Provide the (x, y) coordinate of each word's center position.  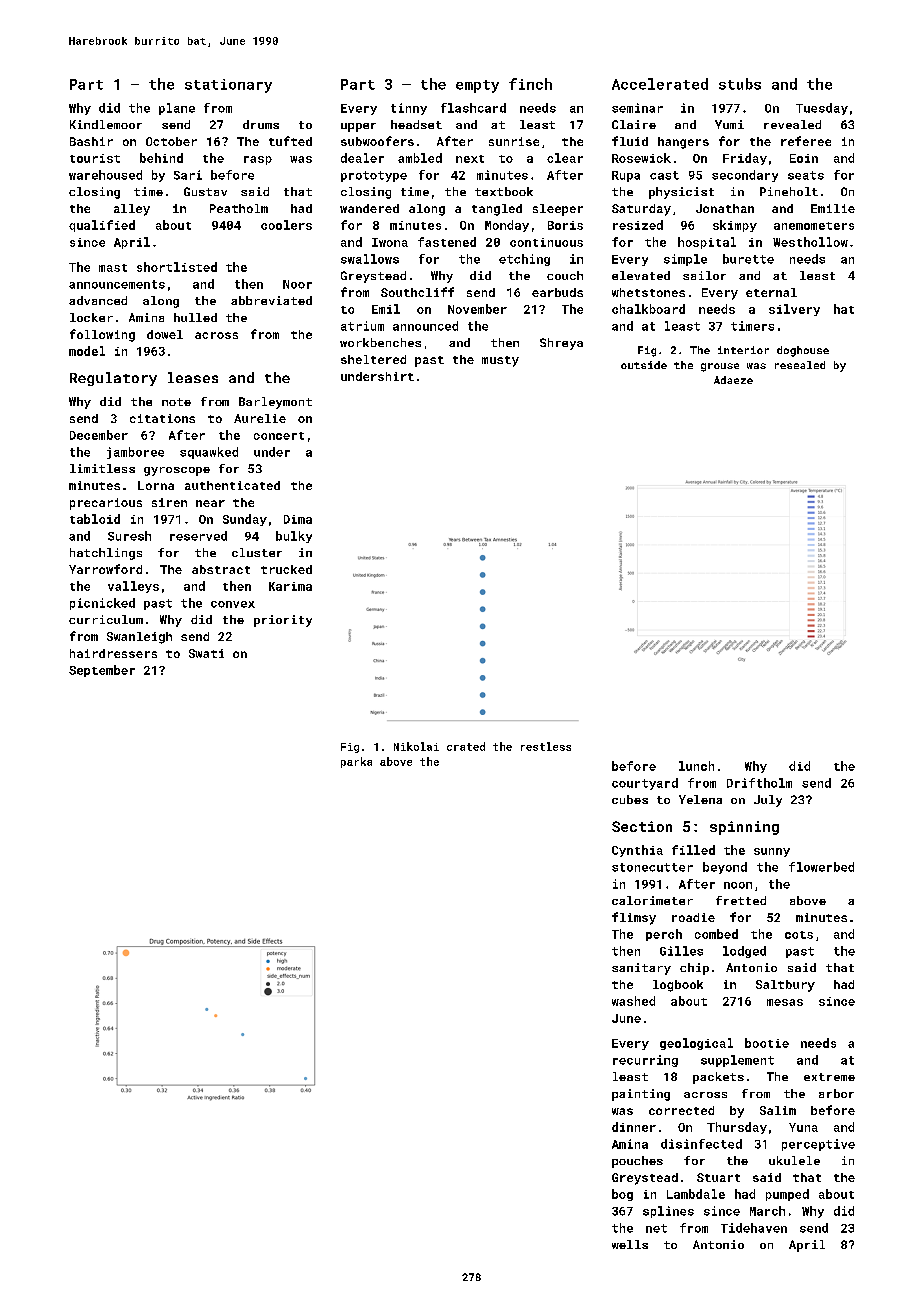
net (656, 1228)
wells (630, 1244)
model (87, 351)
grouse (720, 367)
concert (279, 436)
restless (546, 746)
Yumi (729, 124)
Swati (206, 653)
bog (622, 1195)
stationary (228, 86)
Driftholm (759, 783)
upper (358, 127)
